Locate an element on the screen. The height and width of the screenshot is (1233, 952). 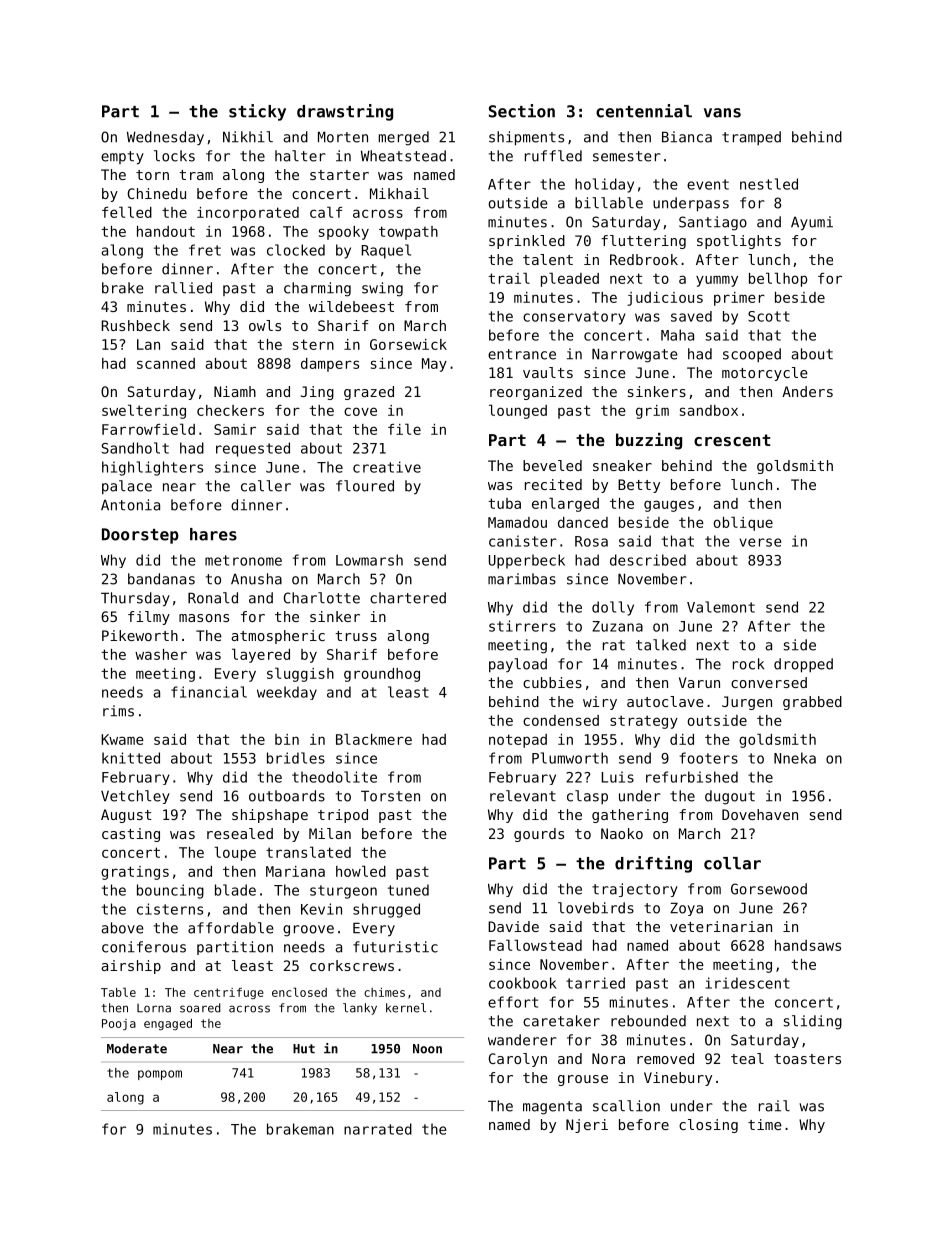
cubbies is located at coordinates (552, 682).
